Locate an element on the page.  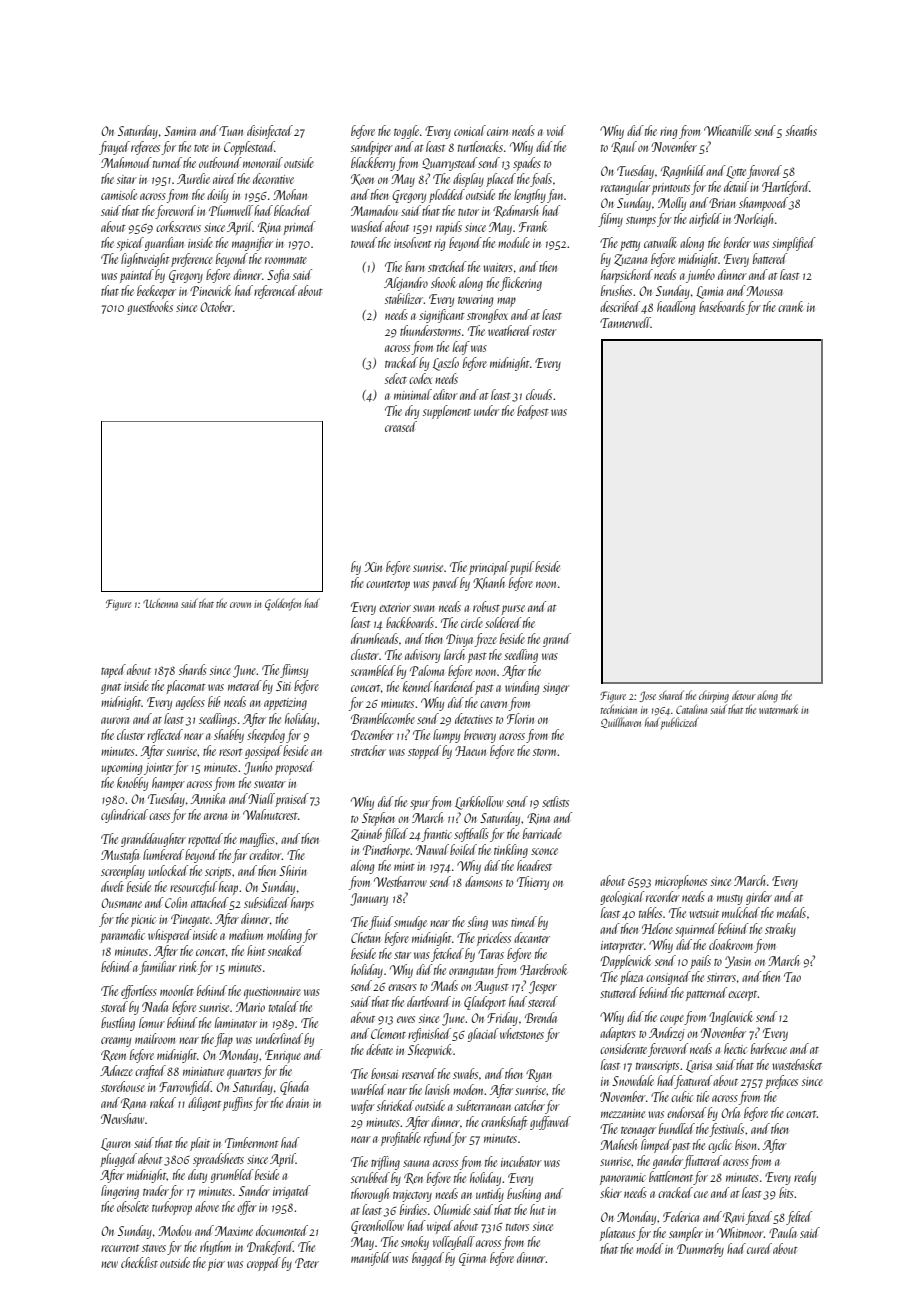
baseboards is located at coordinates (722, 306).
